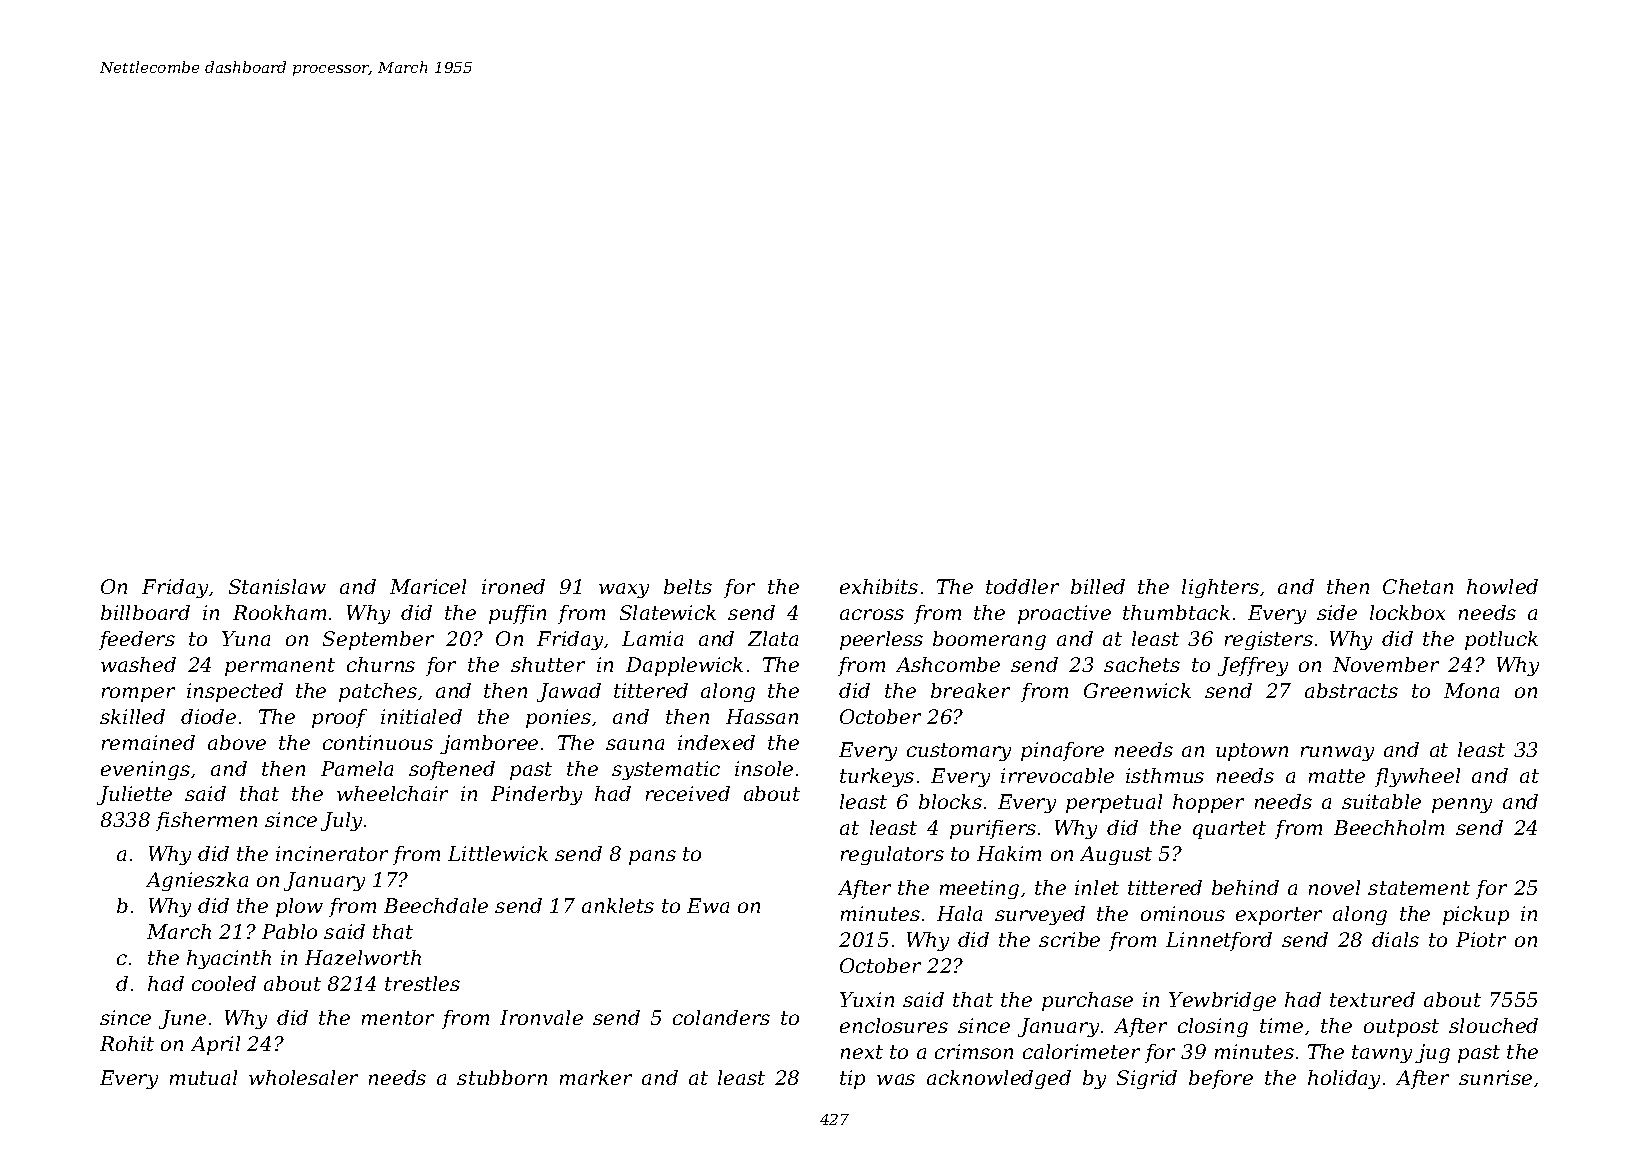 The height and width of the document is (1160, 1640). What do you see at coordinates (436, 905) in the document?
I see `Beechdale` at bounding box center [436, 905].
